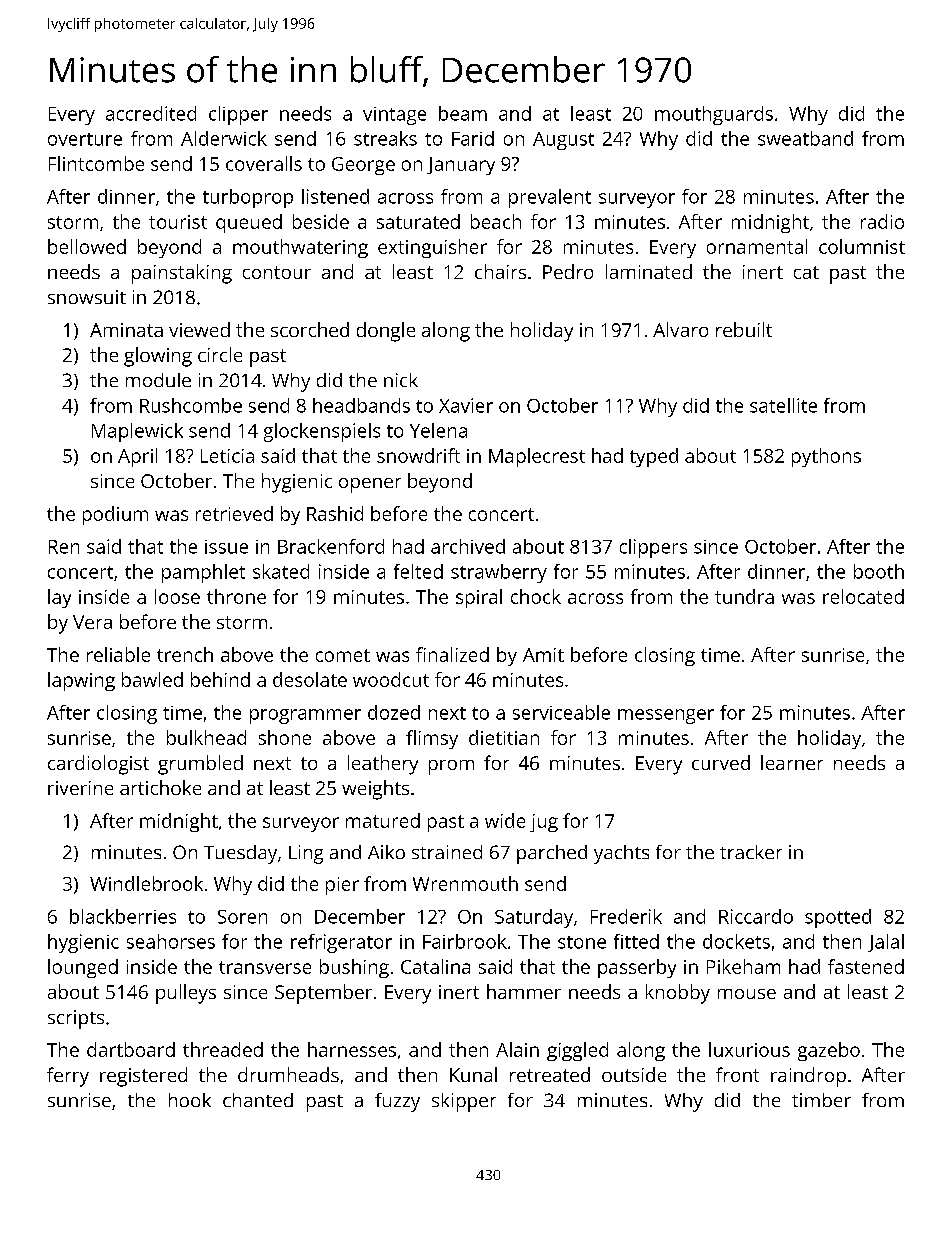 Image resolution: width=952 pixels, height=1233 pixels. I want to click on learner, so click(792, 762).
